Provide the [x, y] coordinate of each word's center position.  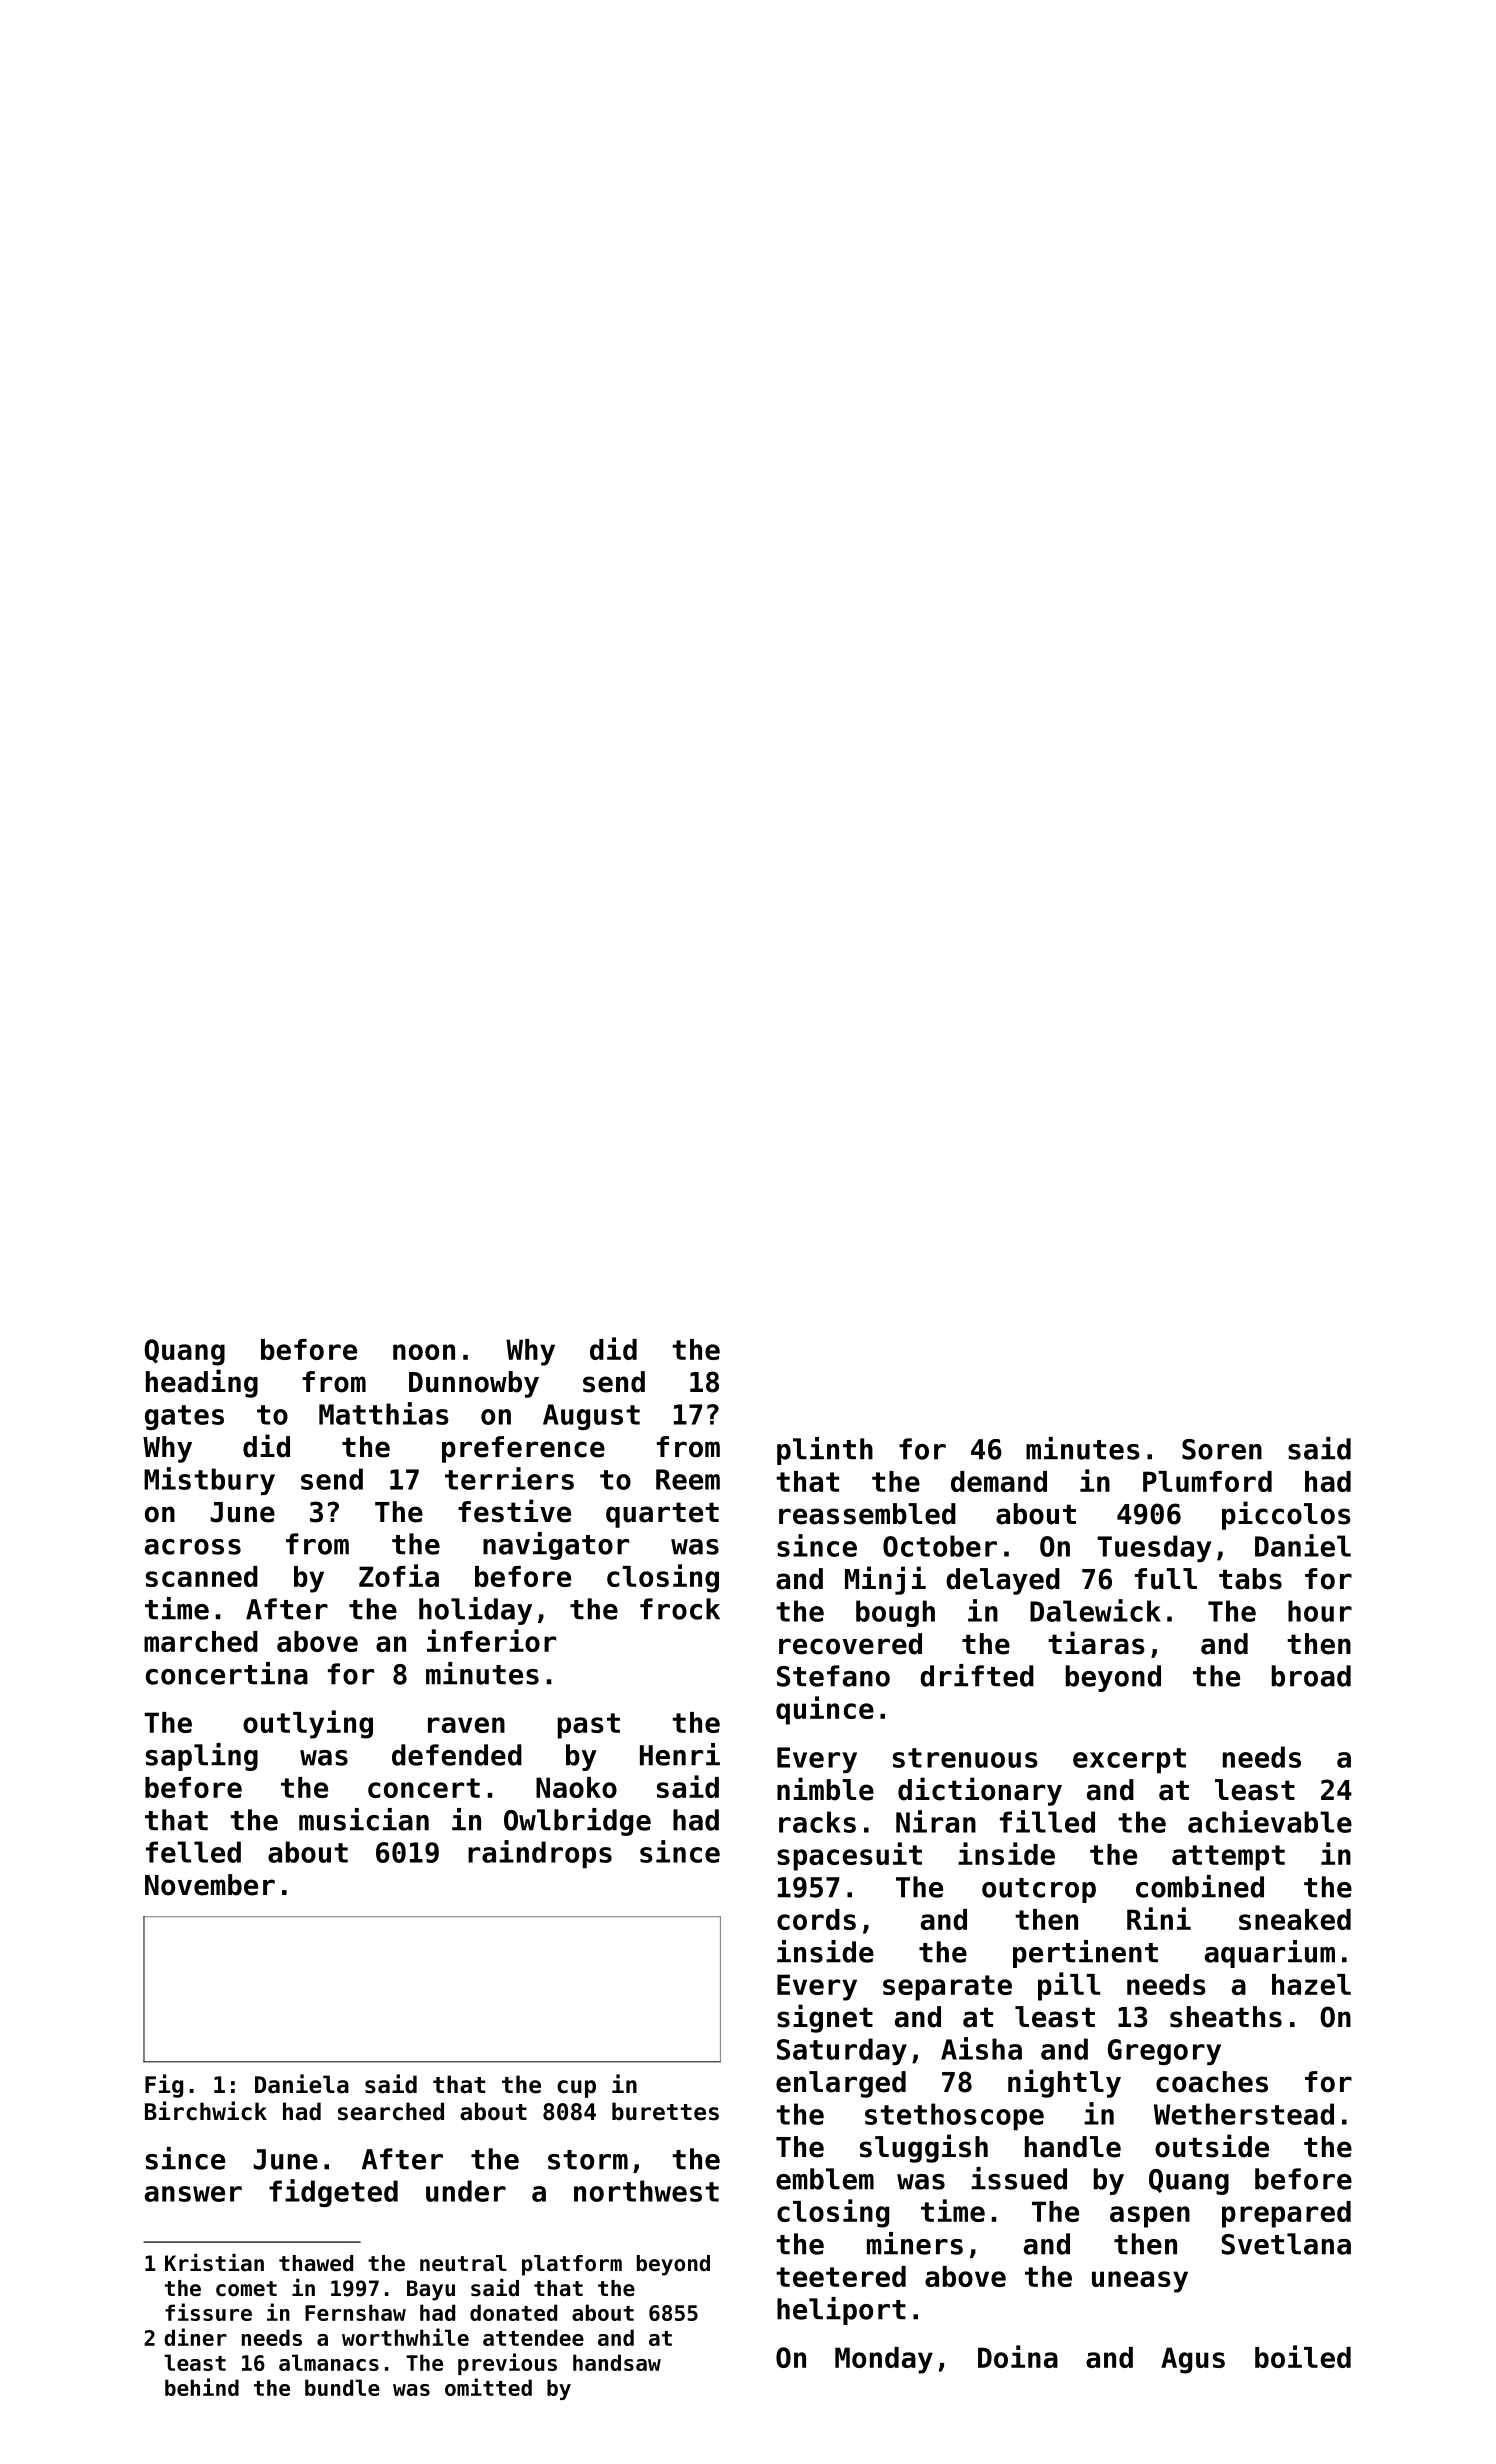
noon [424, 1352]
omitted [488, 2387]
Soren [1222, 1449]
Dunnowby [474, 1384]
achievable [1270, 1821]
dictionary [980, 1791]
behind [202, 2387]
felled [193, 1852]
